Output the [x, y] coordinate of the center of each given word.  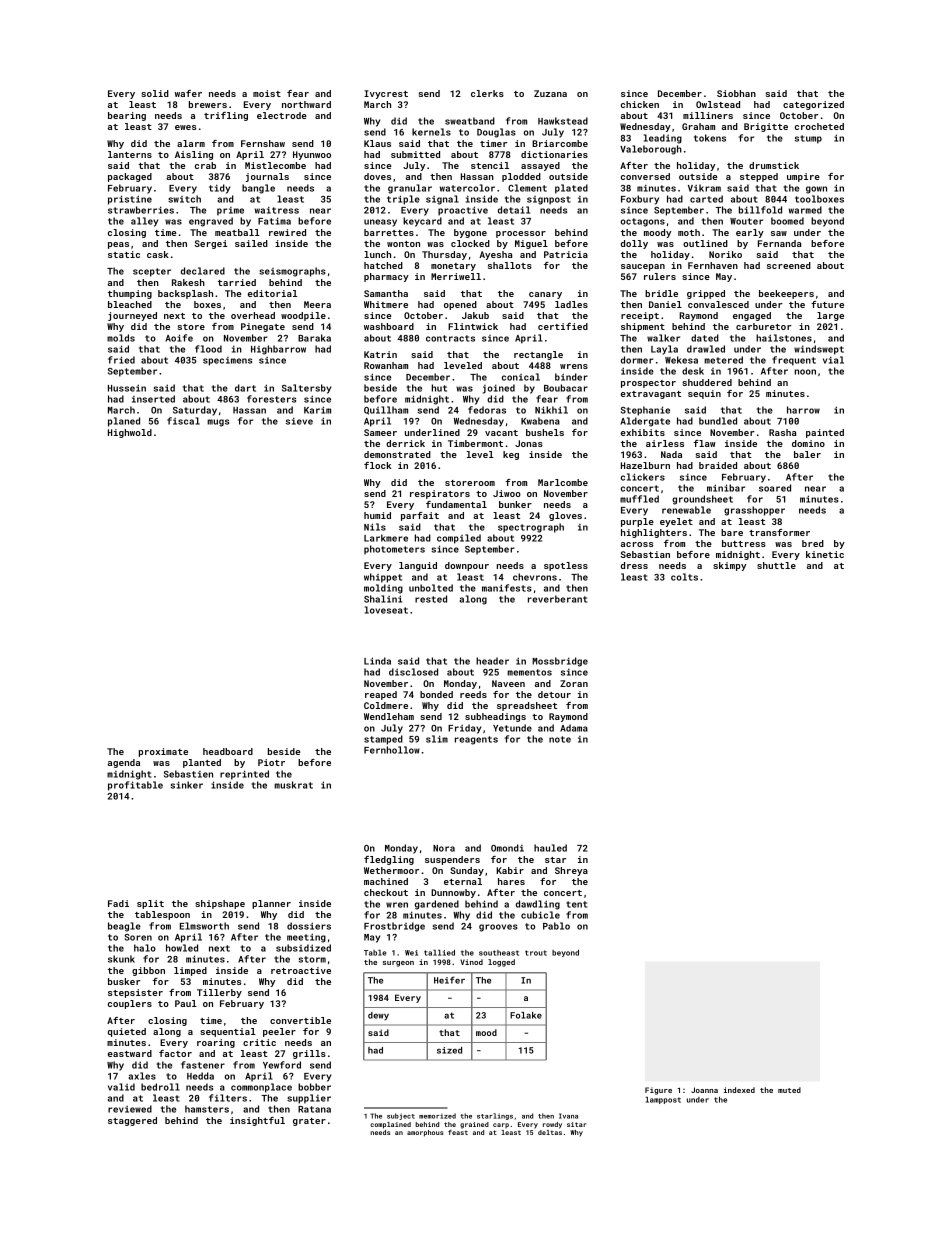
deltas [550, 1132]
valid [121, 1087]
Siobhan [736, 93]
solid [155, 93]
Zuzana [550, 93]
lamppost [663, 1100]
